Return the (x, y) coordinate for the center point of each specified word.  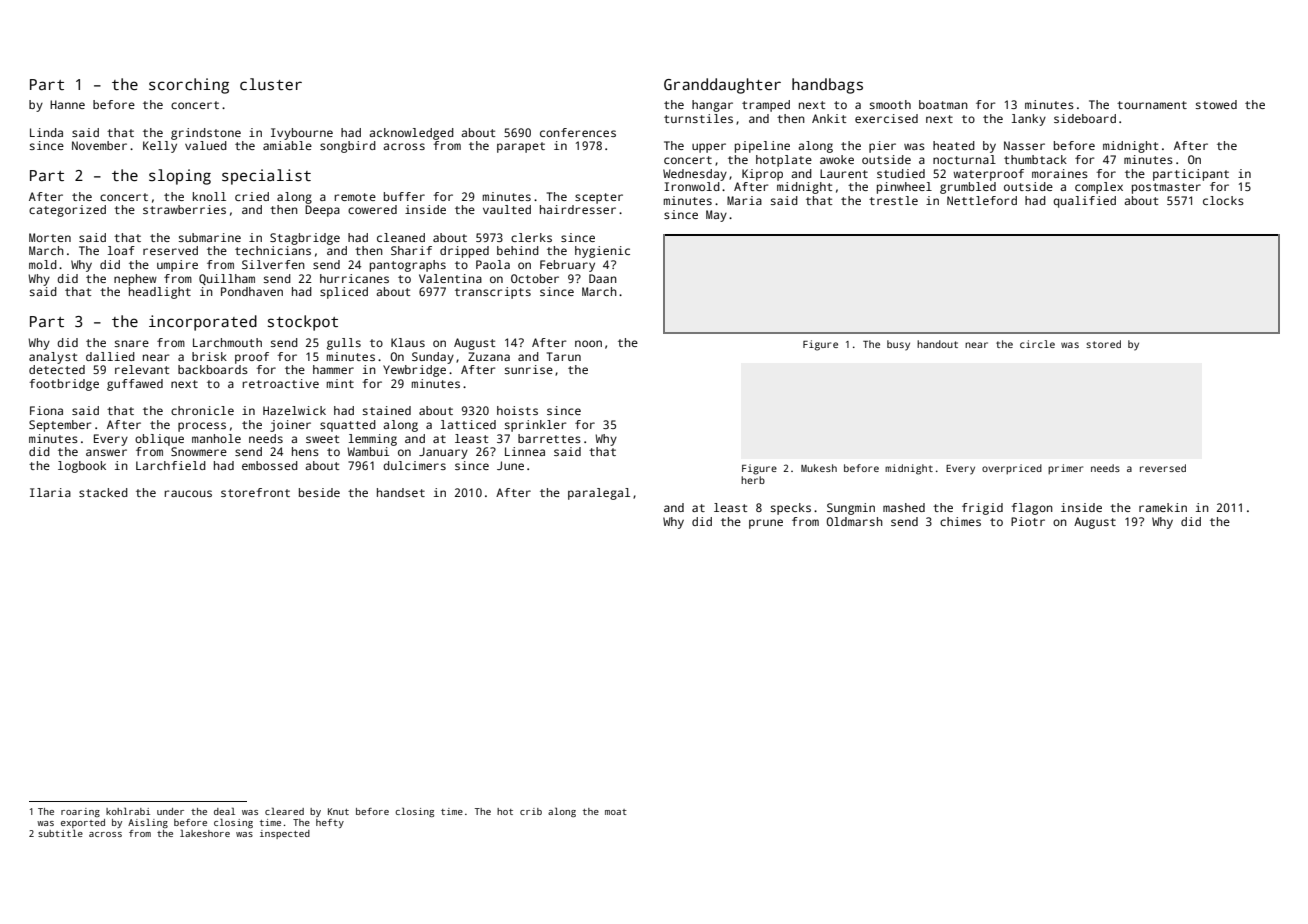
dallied (110, 356)
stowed (1216, 104)
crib (531, 811)
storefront (255, 492)
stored (1103, 344)
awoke (837, 159)
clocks (1223, 200)
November (99, 145)
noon (588, 343)
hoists (517, 410)
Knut (338, 811)
